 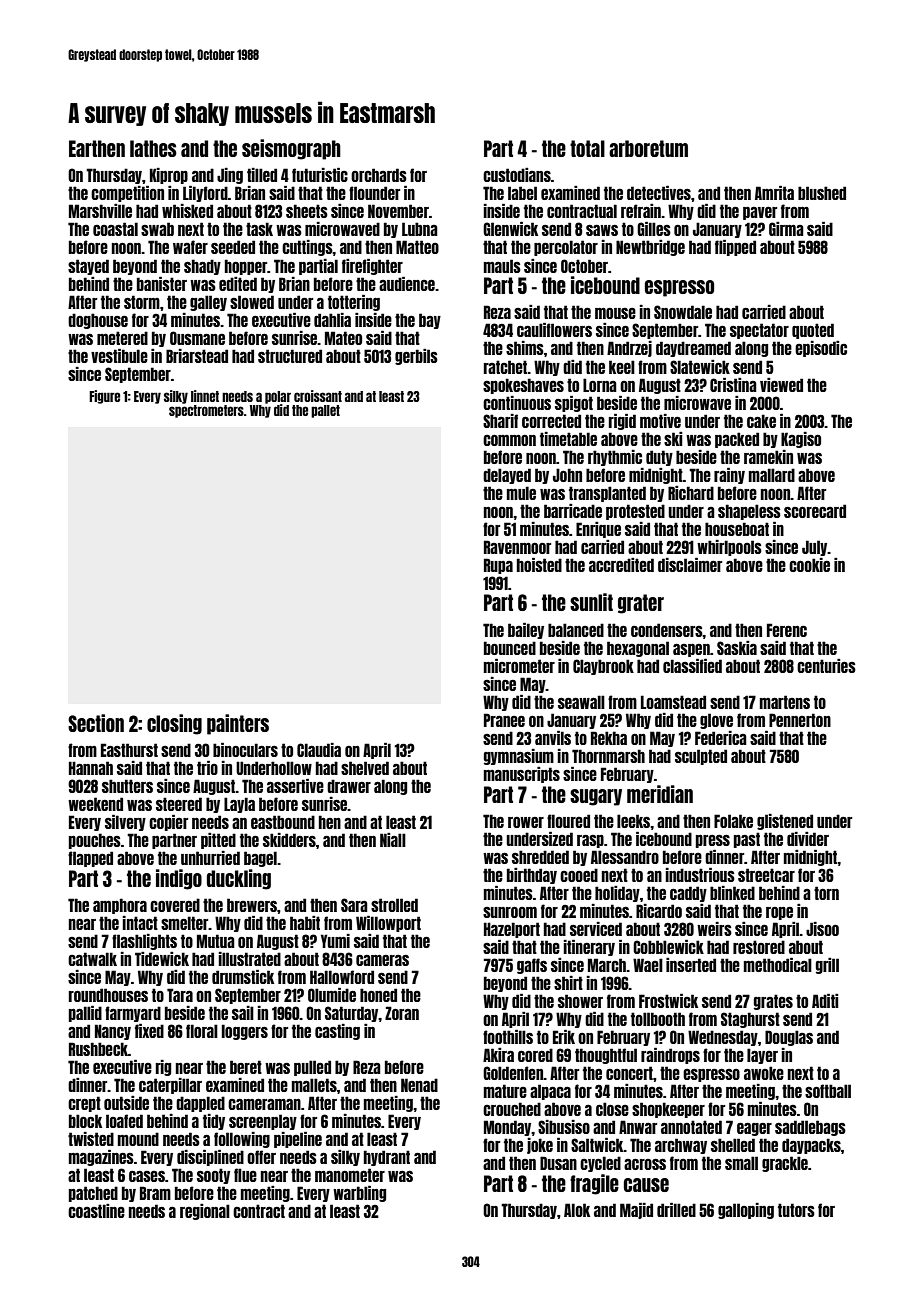 I want to click on arboretum, so click(x=648, y=148).
